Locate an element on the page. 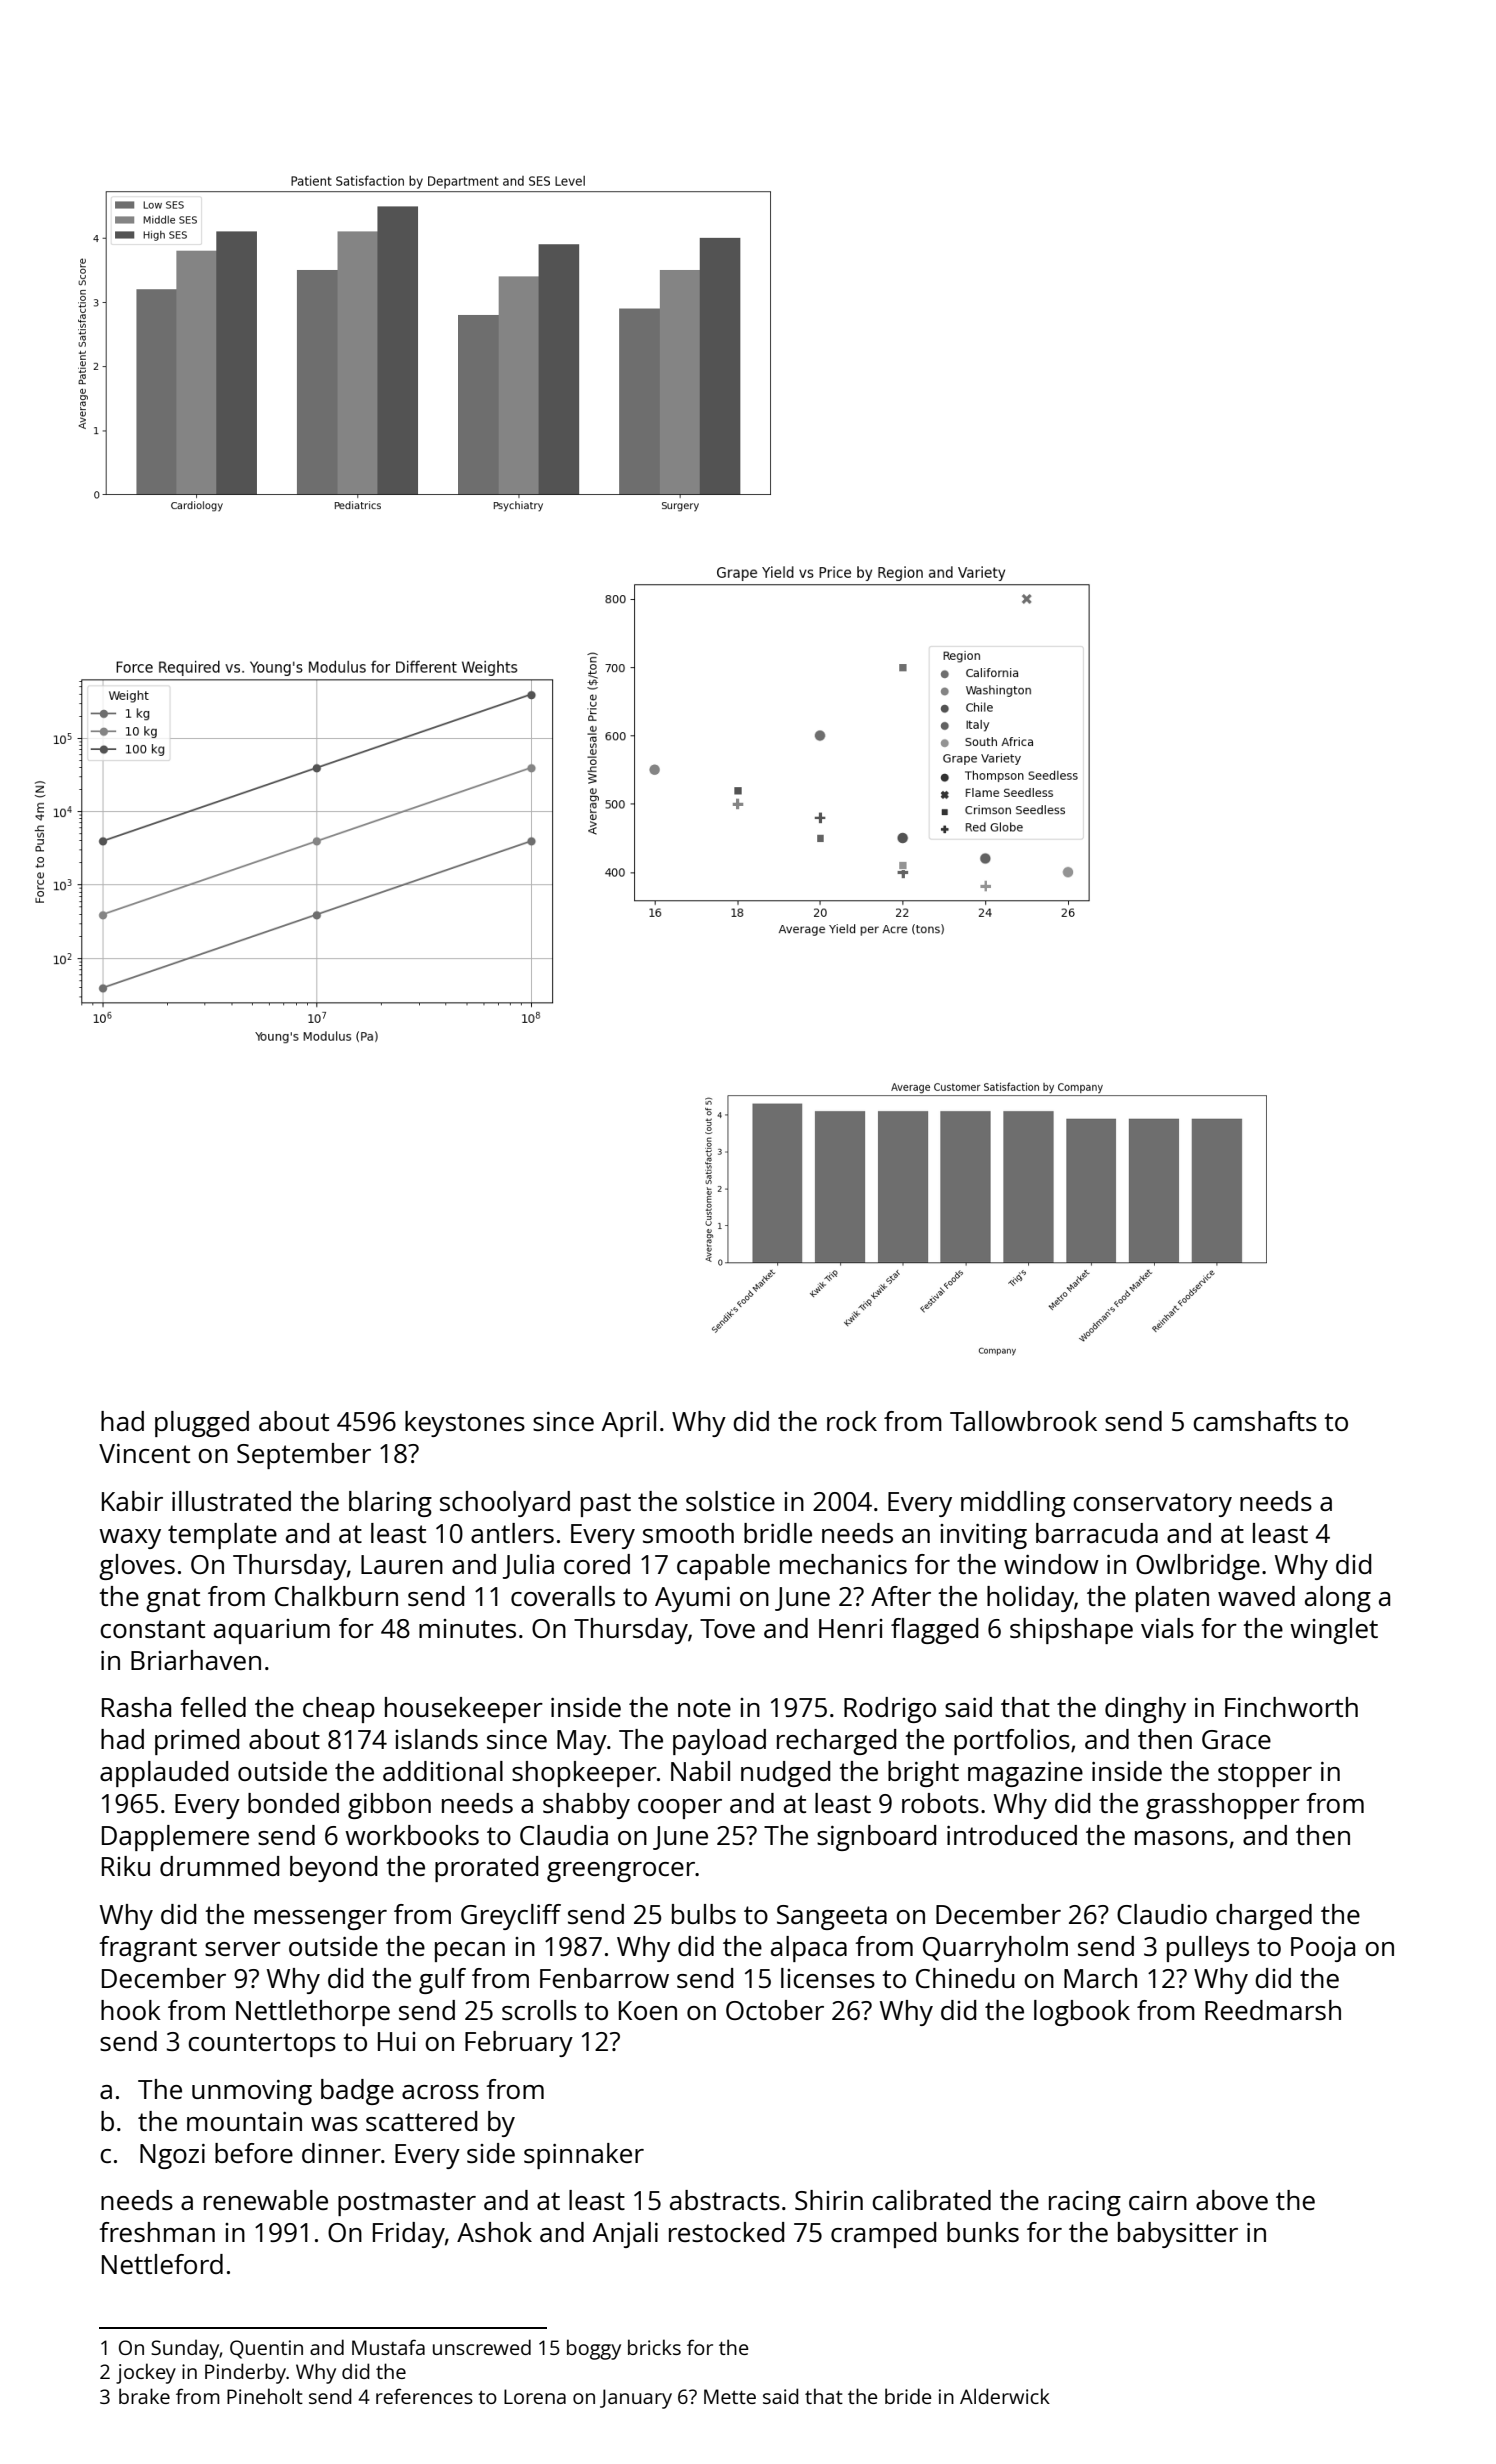  waxy is located at coordinates (130, 1539).
